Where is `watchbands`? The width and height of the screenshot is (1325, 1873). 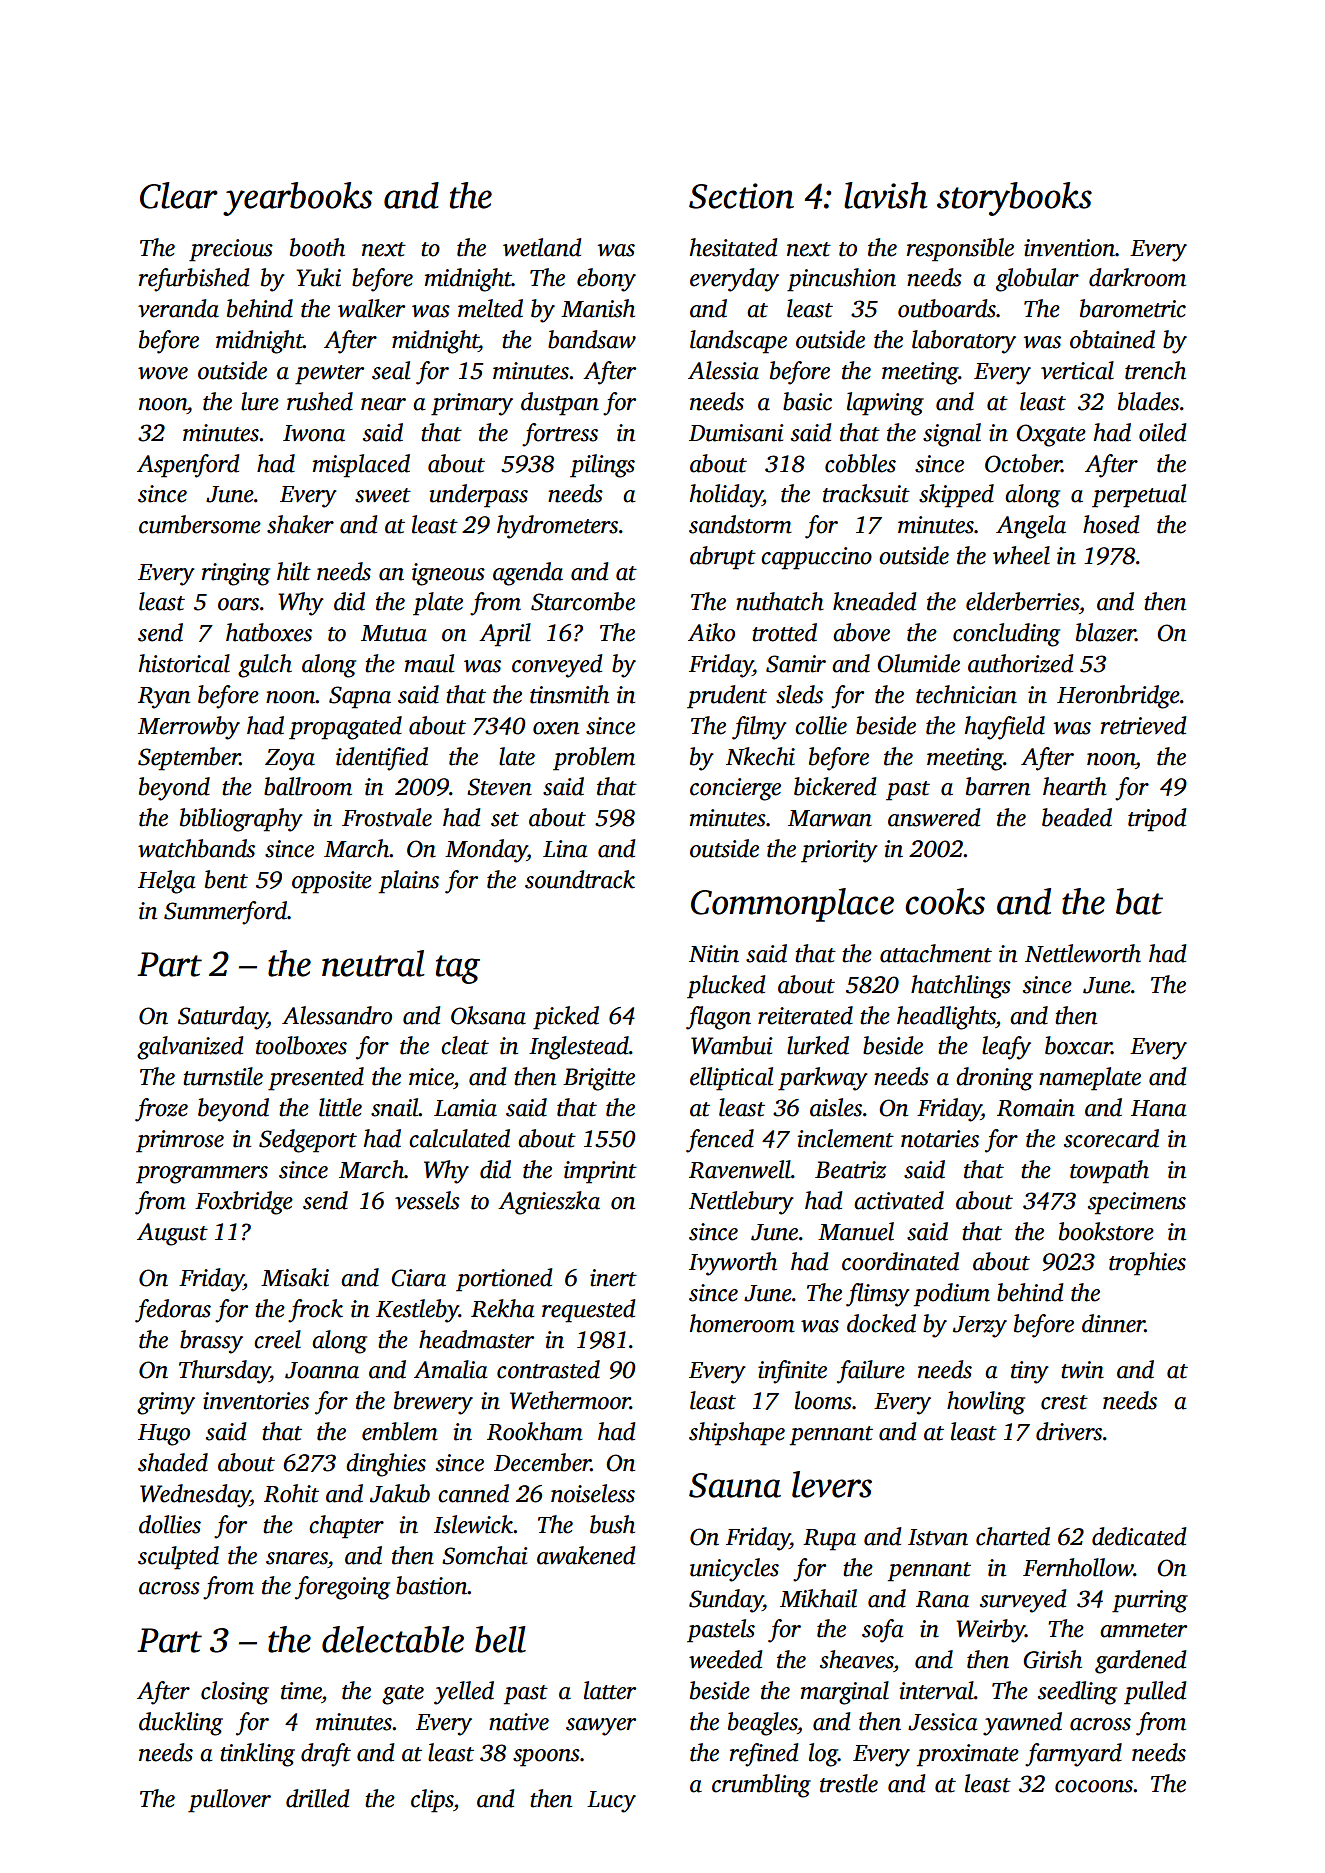
watchbands is located at coordinates (196, 848).
